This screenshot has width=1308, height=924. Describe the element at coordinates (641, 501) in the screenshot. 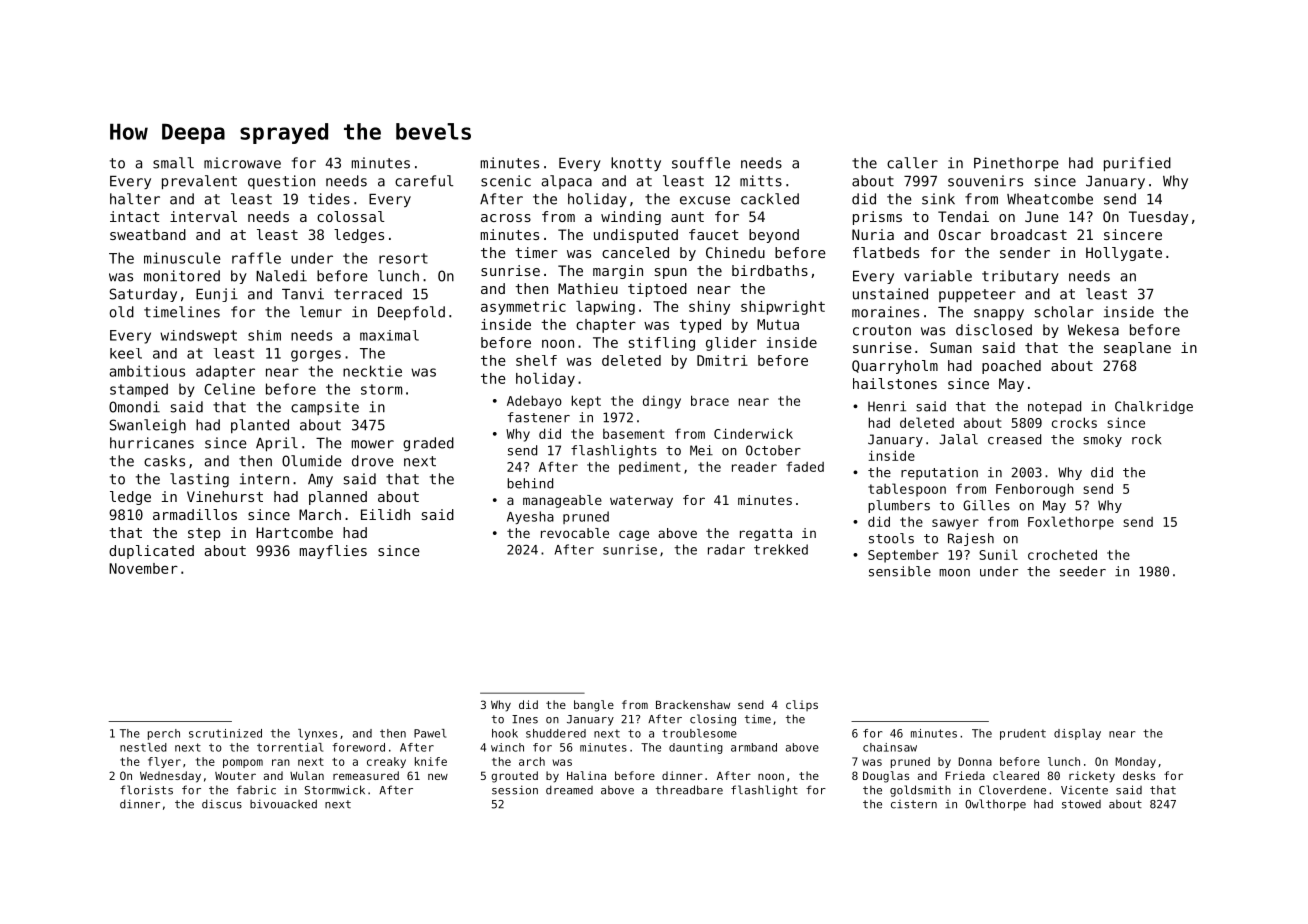

I see `waterway` at that location.
